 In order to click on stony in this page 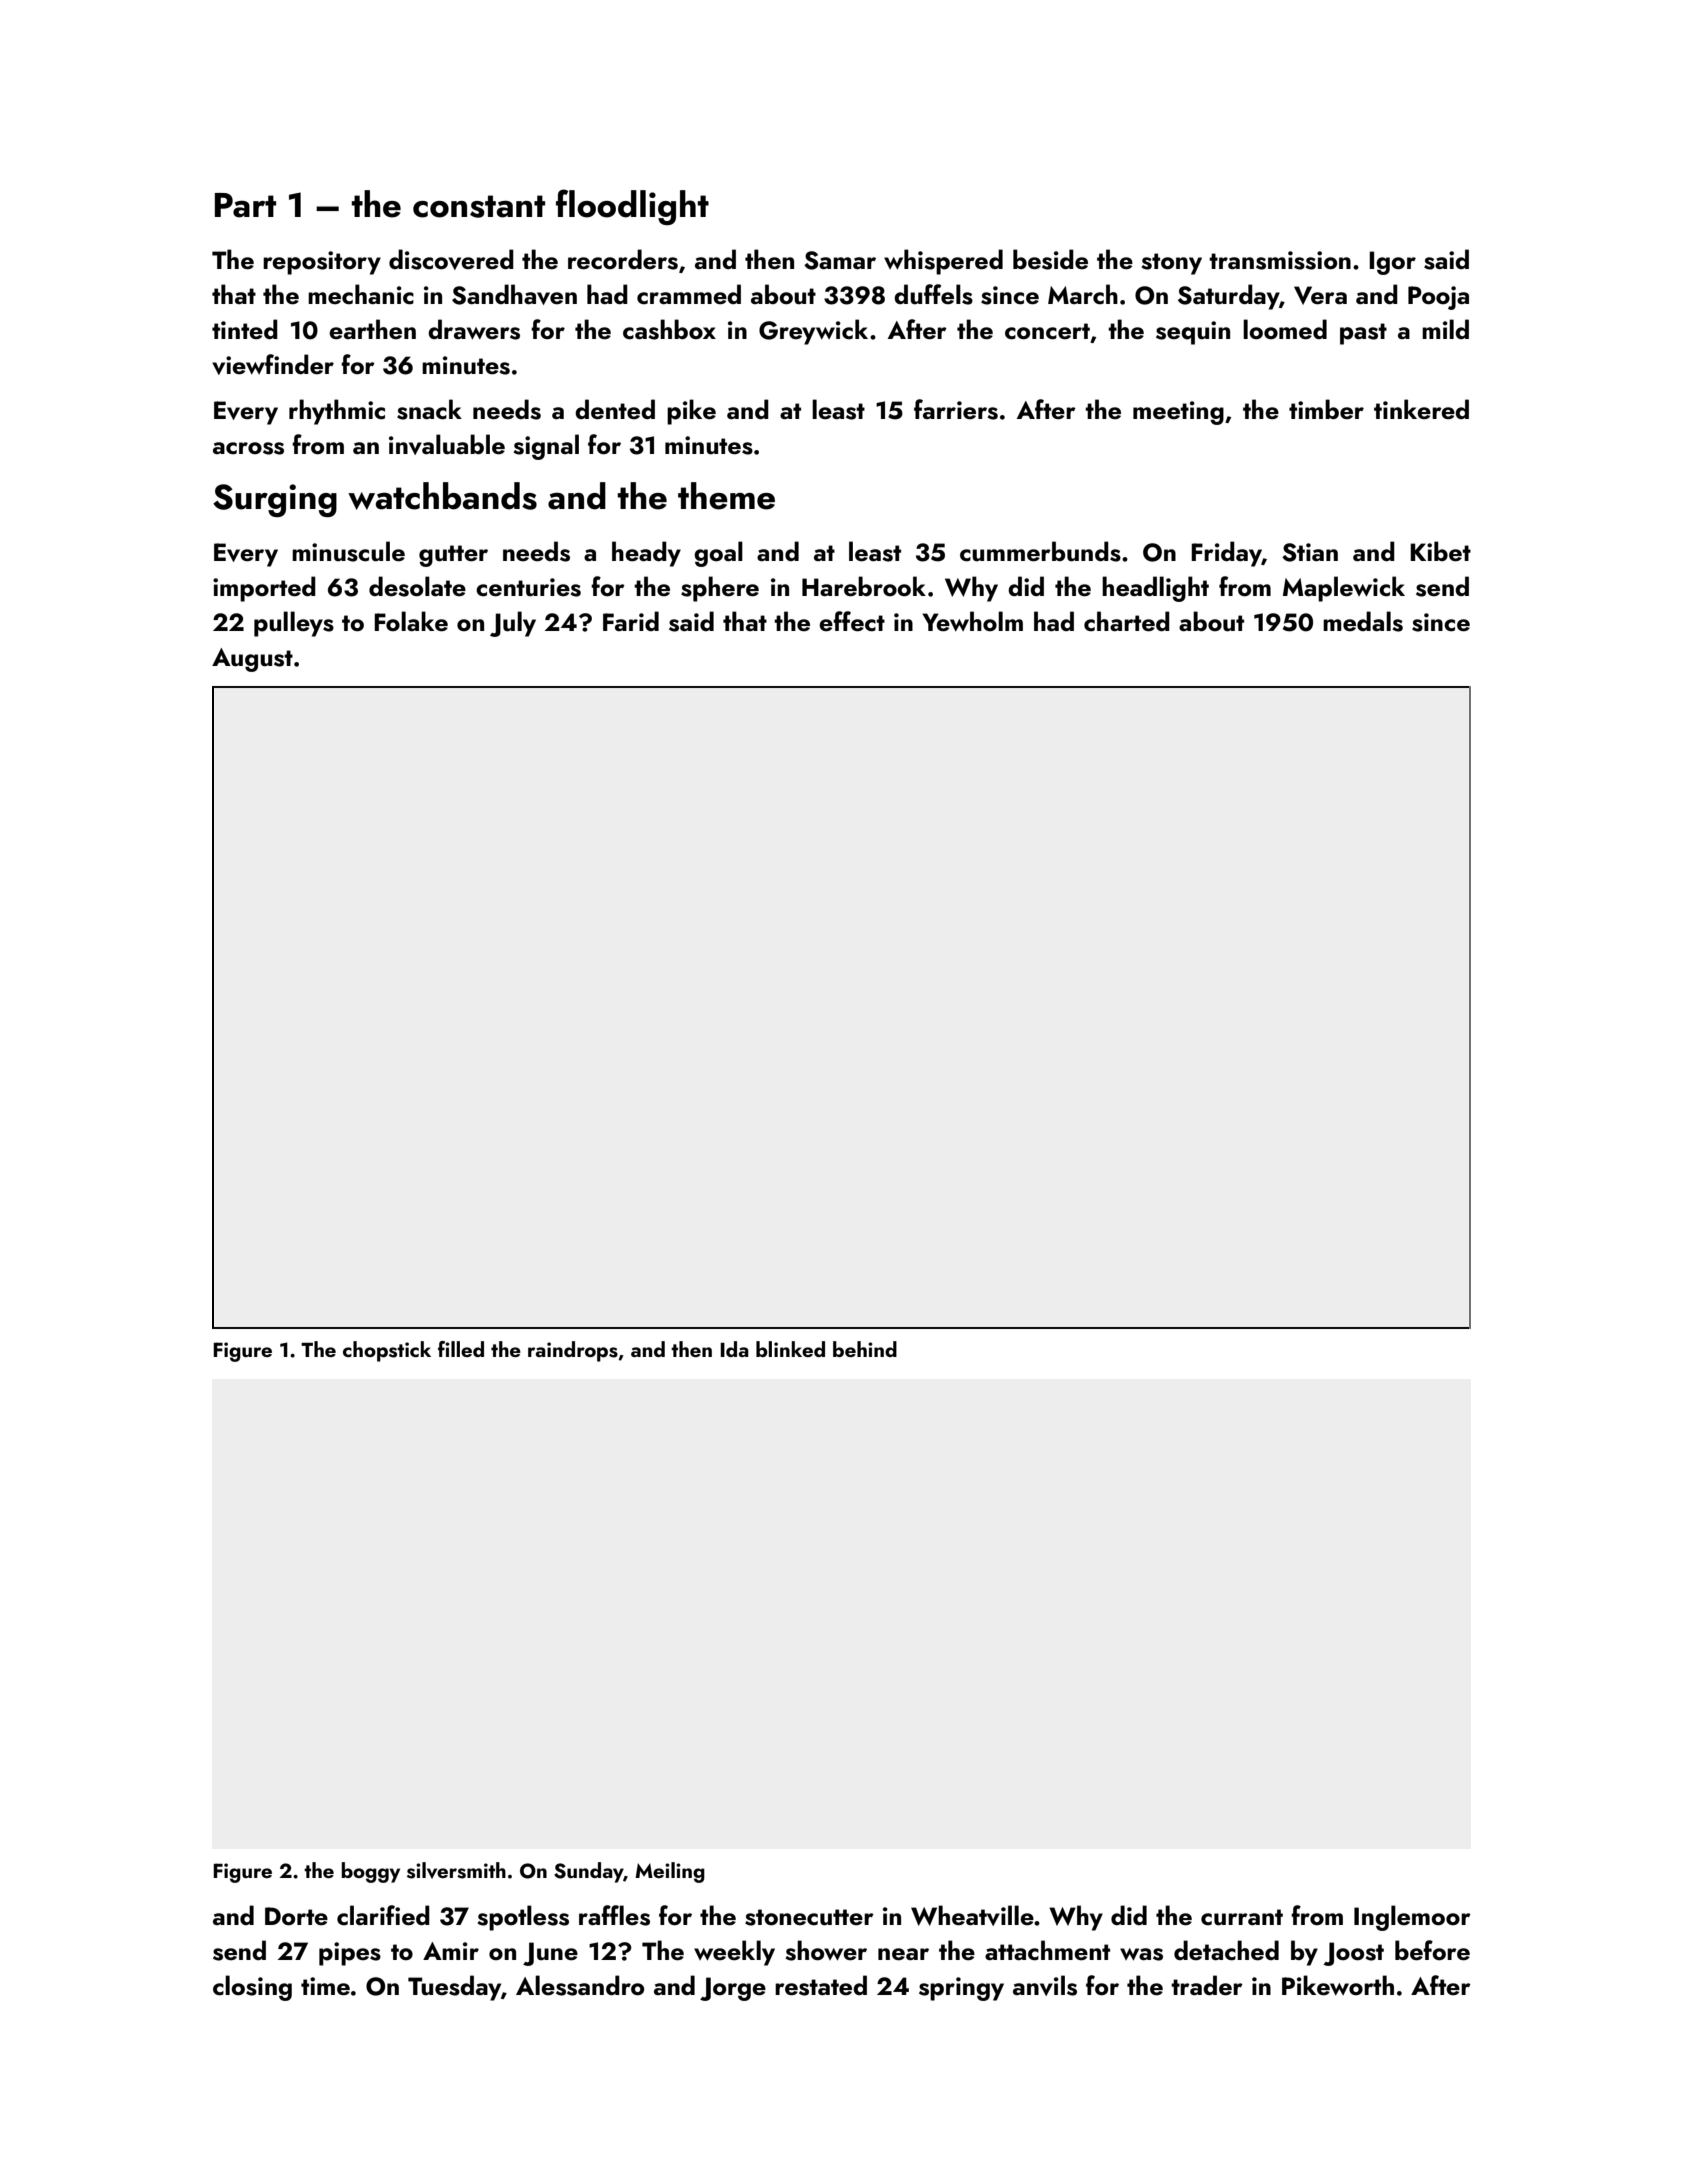, I will do `click(1171, 264)`.
